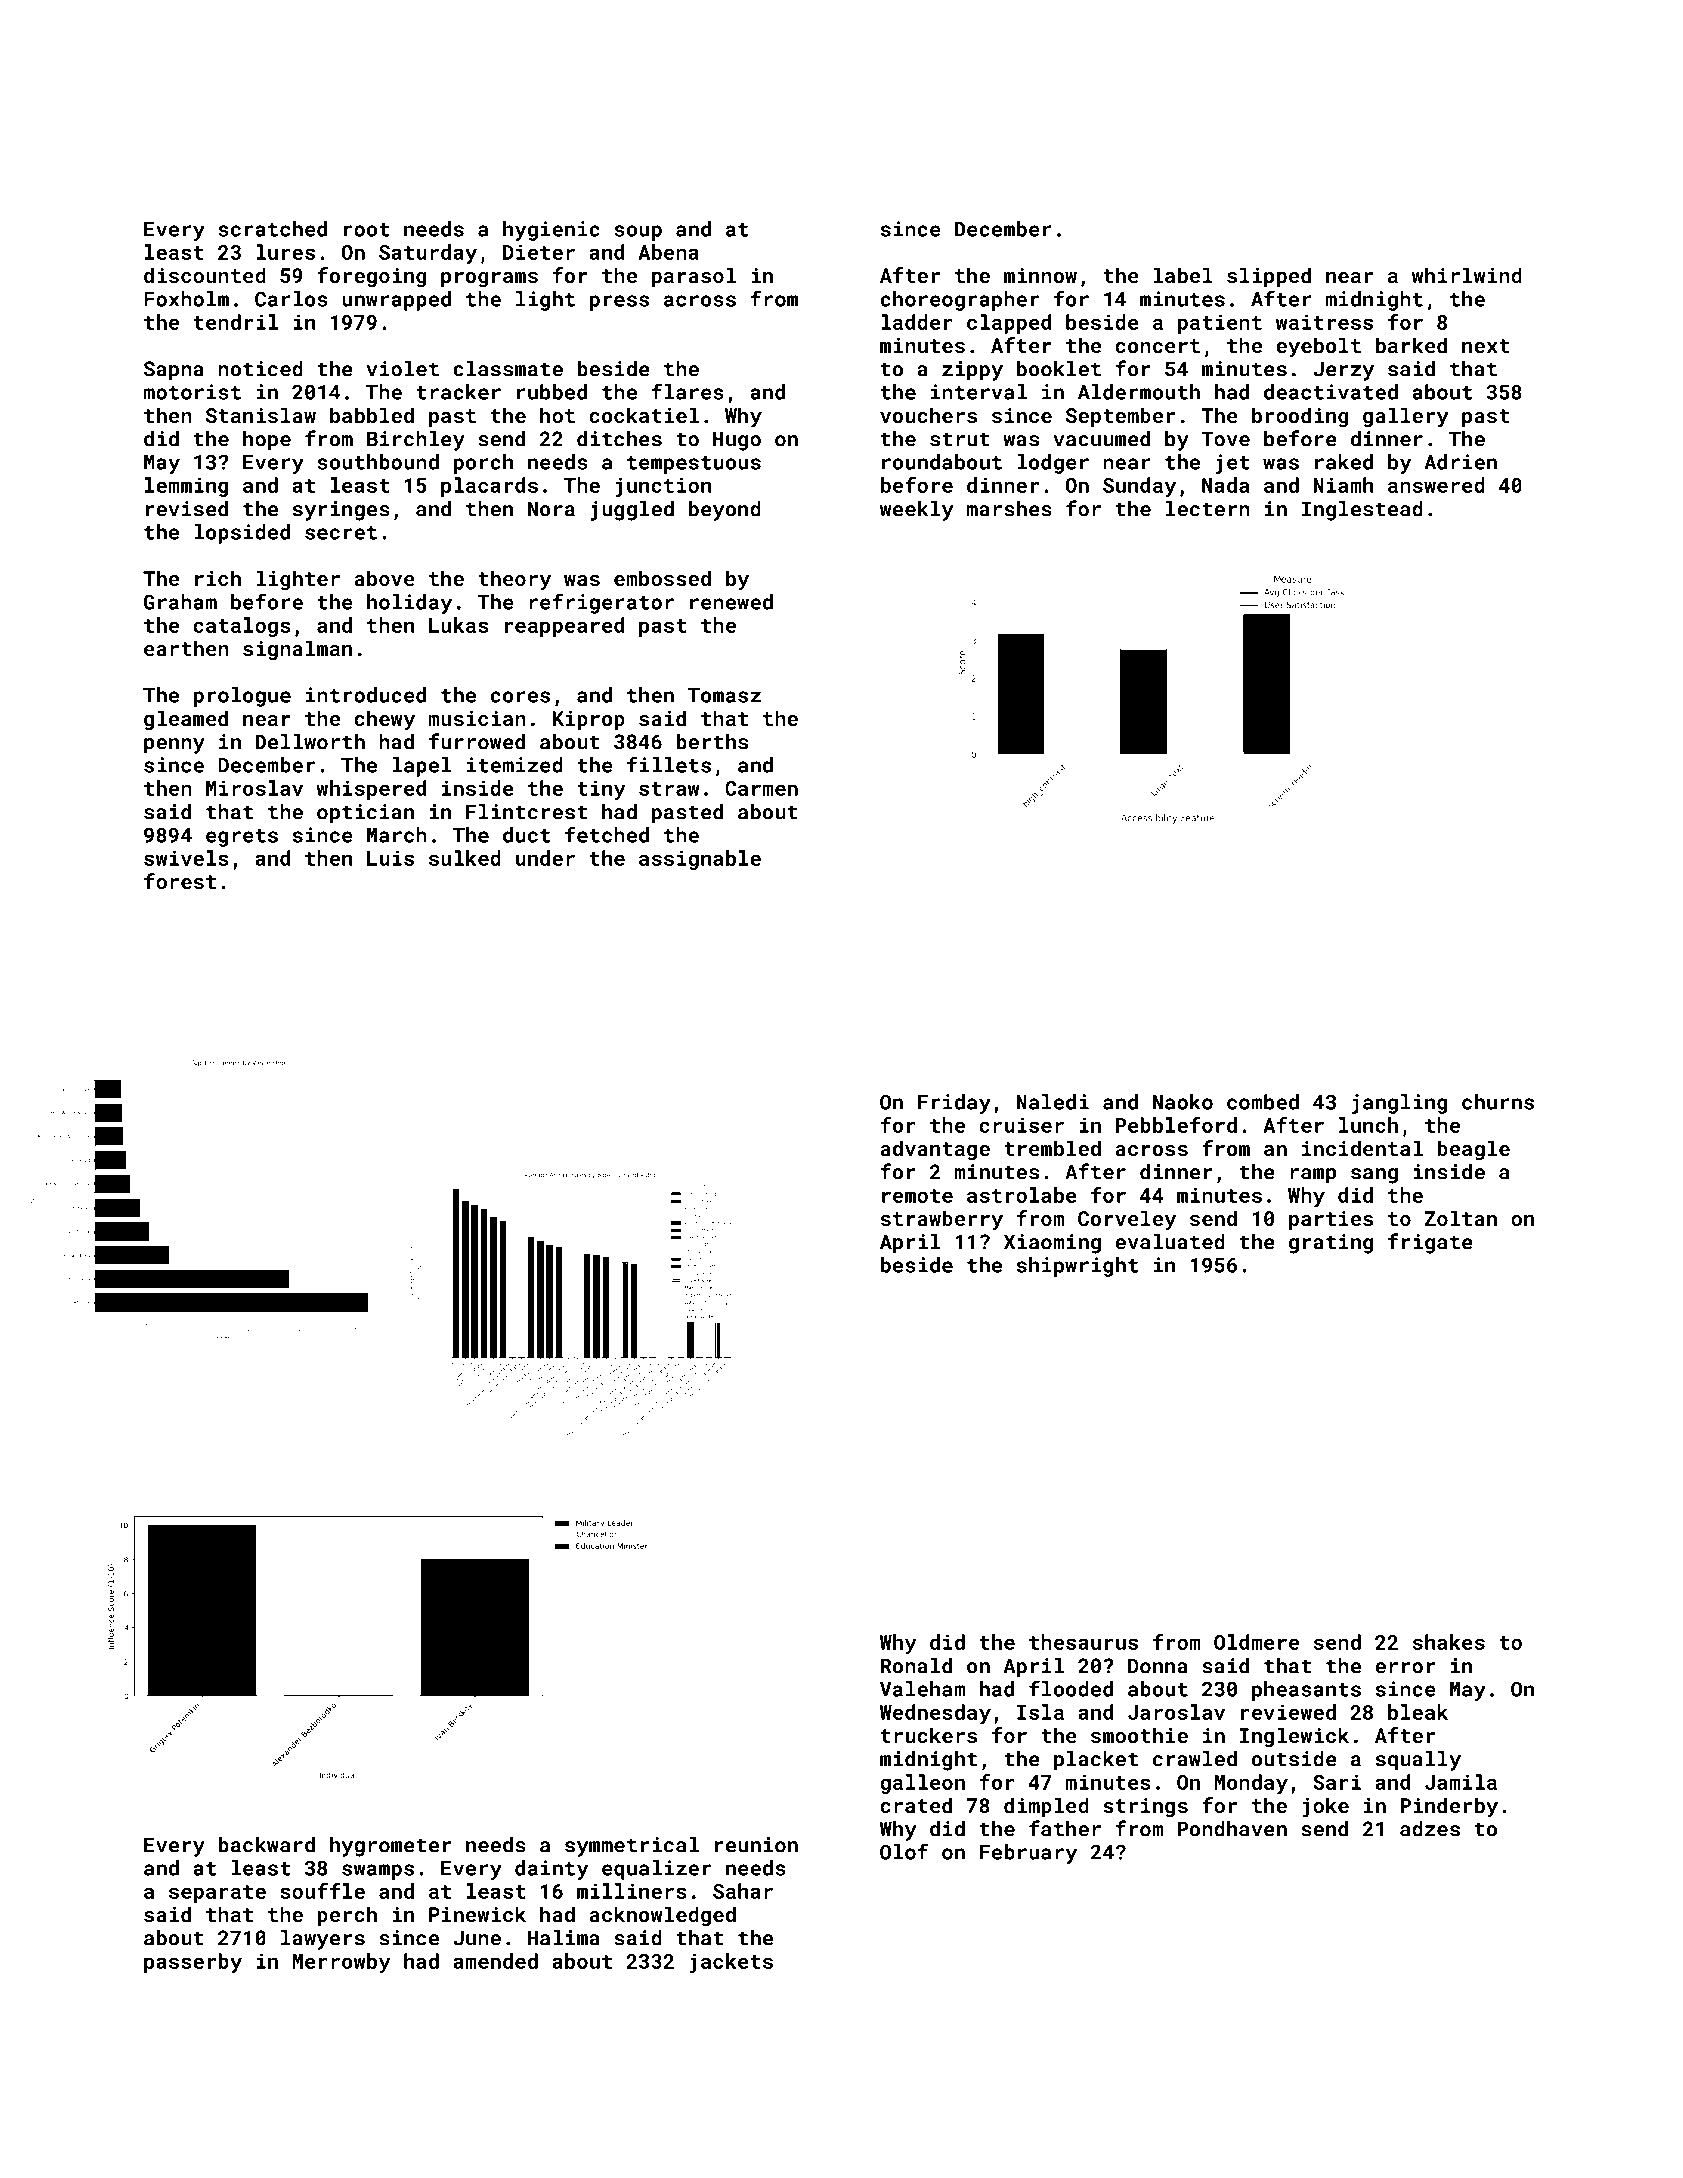  Describe the element at coordinates (1436, 485) in the screenshot. I see `answered` at that location.
